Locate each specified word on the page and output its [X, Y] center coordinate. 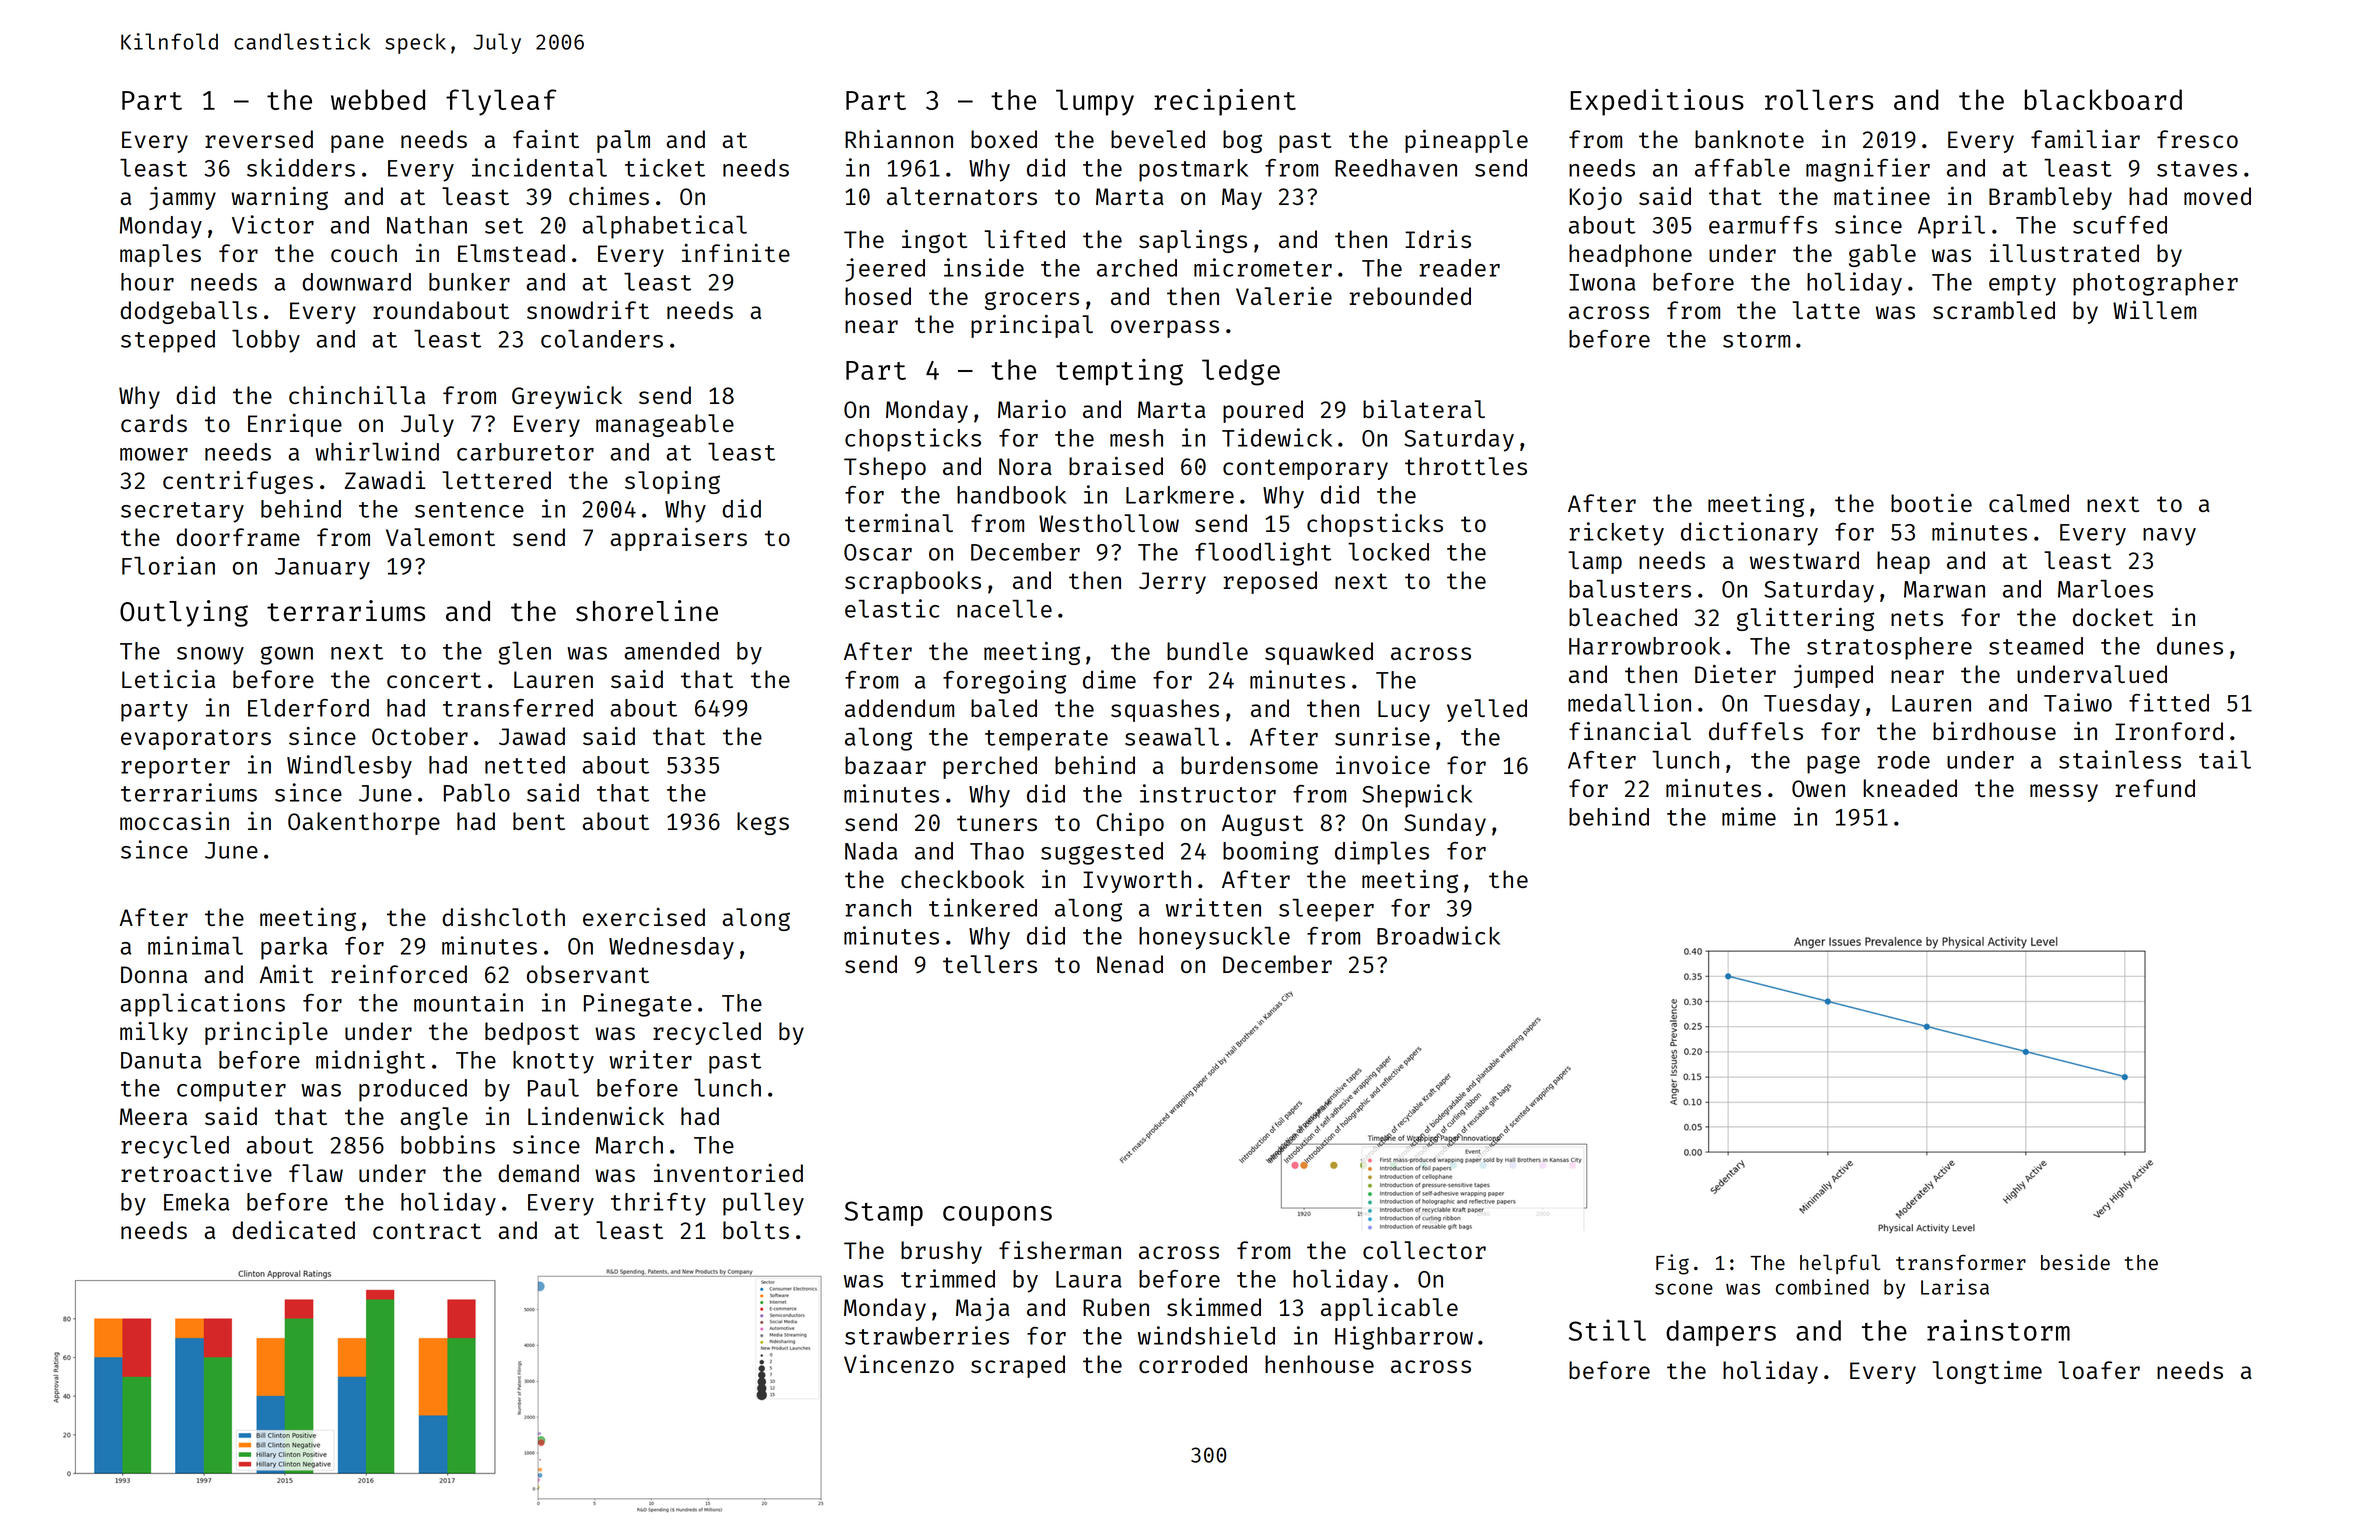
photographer [2155, 284]
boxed [1004, 139]
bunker [469, 282]
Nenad [1130, 964]
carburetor [525, 452]
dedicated [293, 1230]
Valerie [1284, 296]
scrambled [1994, 310]
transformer [1961, 1262]
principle [266, 1033]
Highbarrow [1404, 1338]
